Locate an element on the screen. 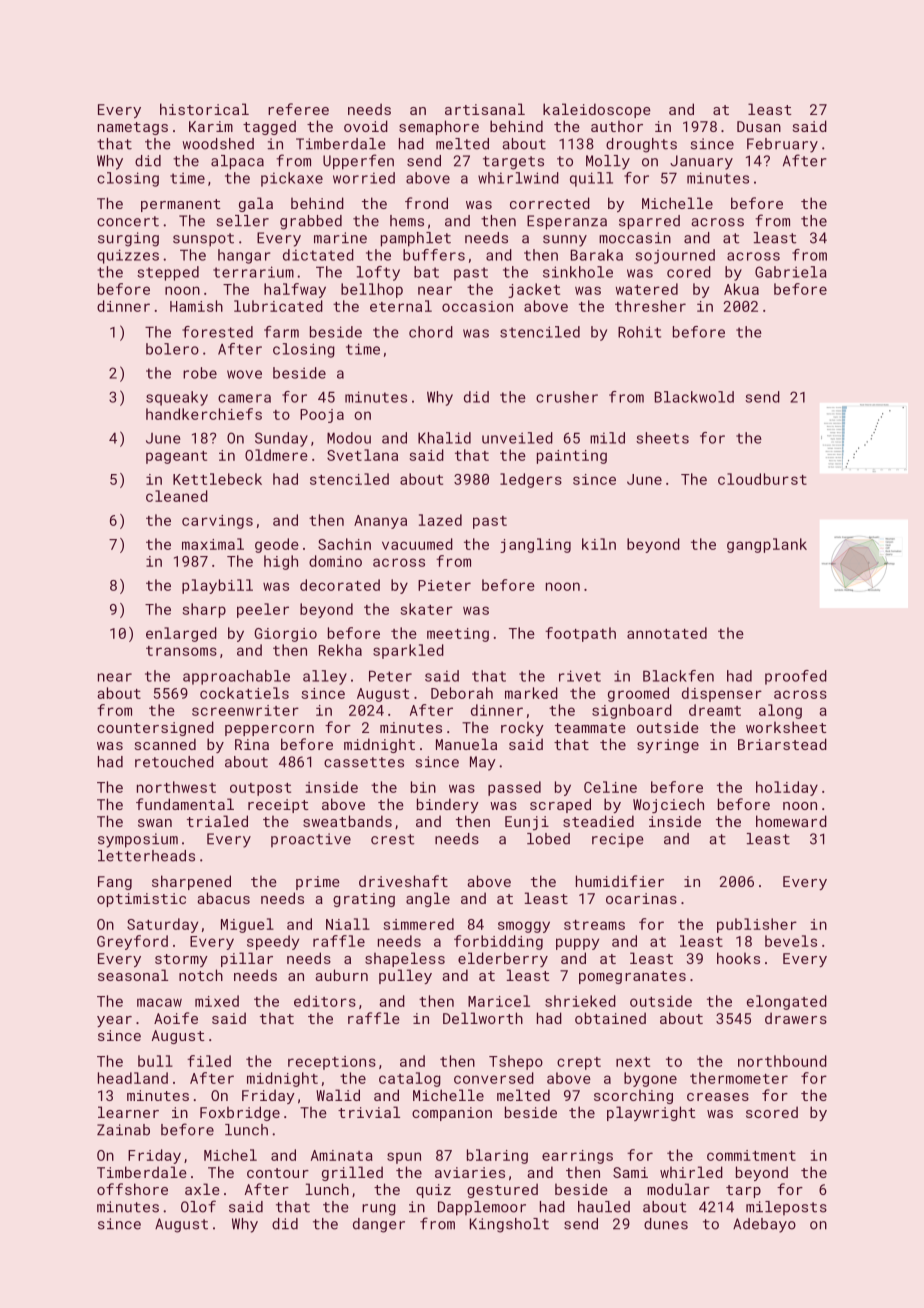 This screenshot has width=924, height=1308. permanent is located at coordinates (181, 205).
